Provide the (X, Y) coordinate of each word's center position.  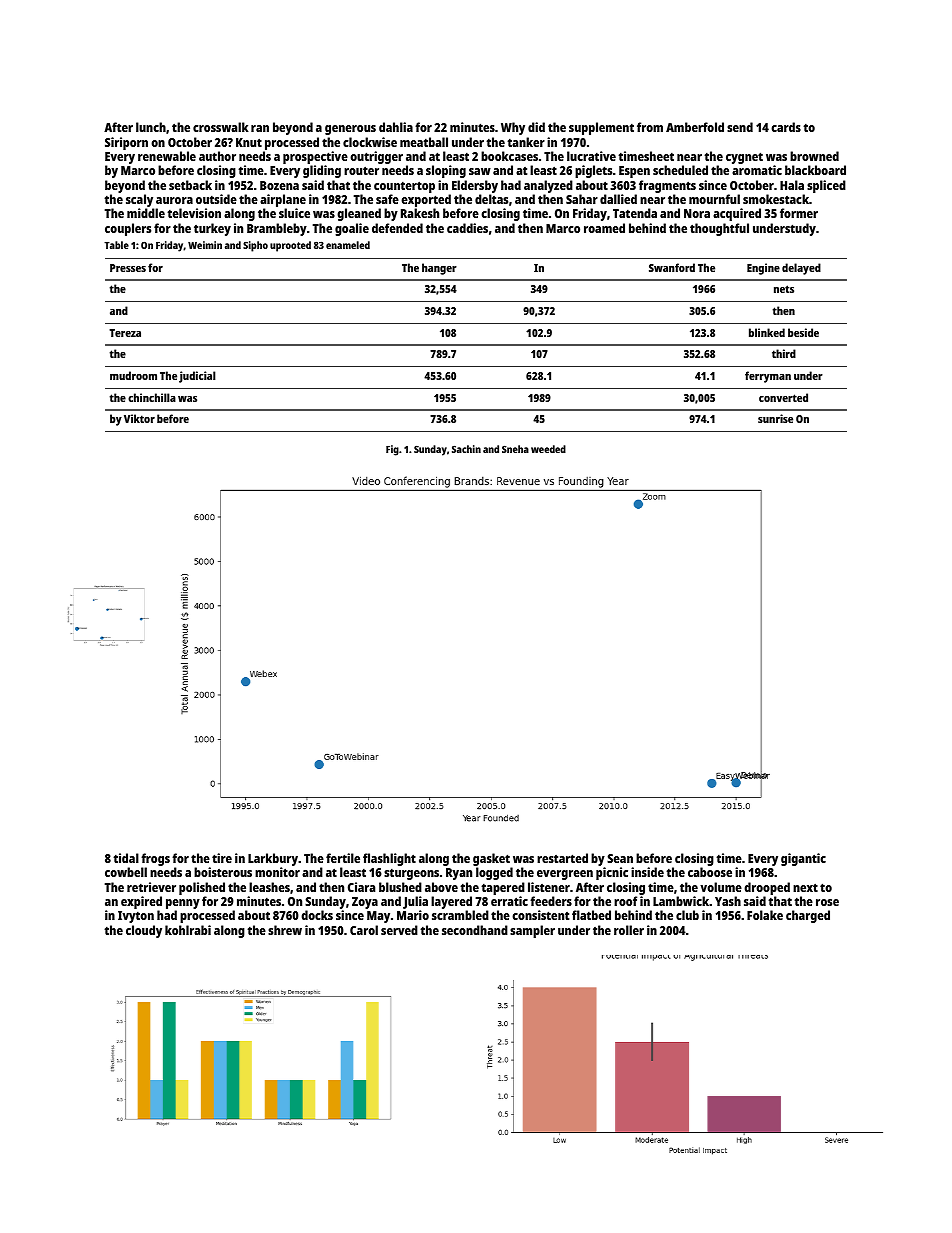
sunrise (775, 418)
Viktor (139, 418)
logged (494, 873)
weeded (548, 449)
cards (786, 127)
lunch (151, 127)
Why (513, 128)
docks (317, 915)
